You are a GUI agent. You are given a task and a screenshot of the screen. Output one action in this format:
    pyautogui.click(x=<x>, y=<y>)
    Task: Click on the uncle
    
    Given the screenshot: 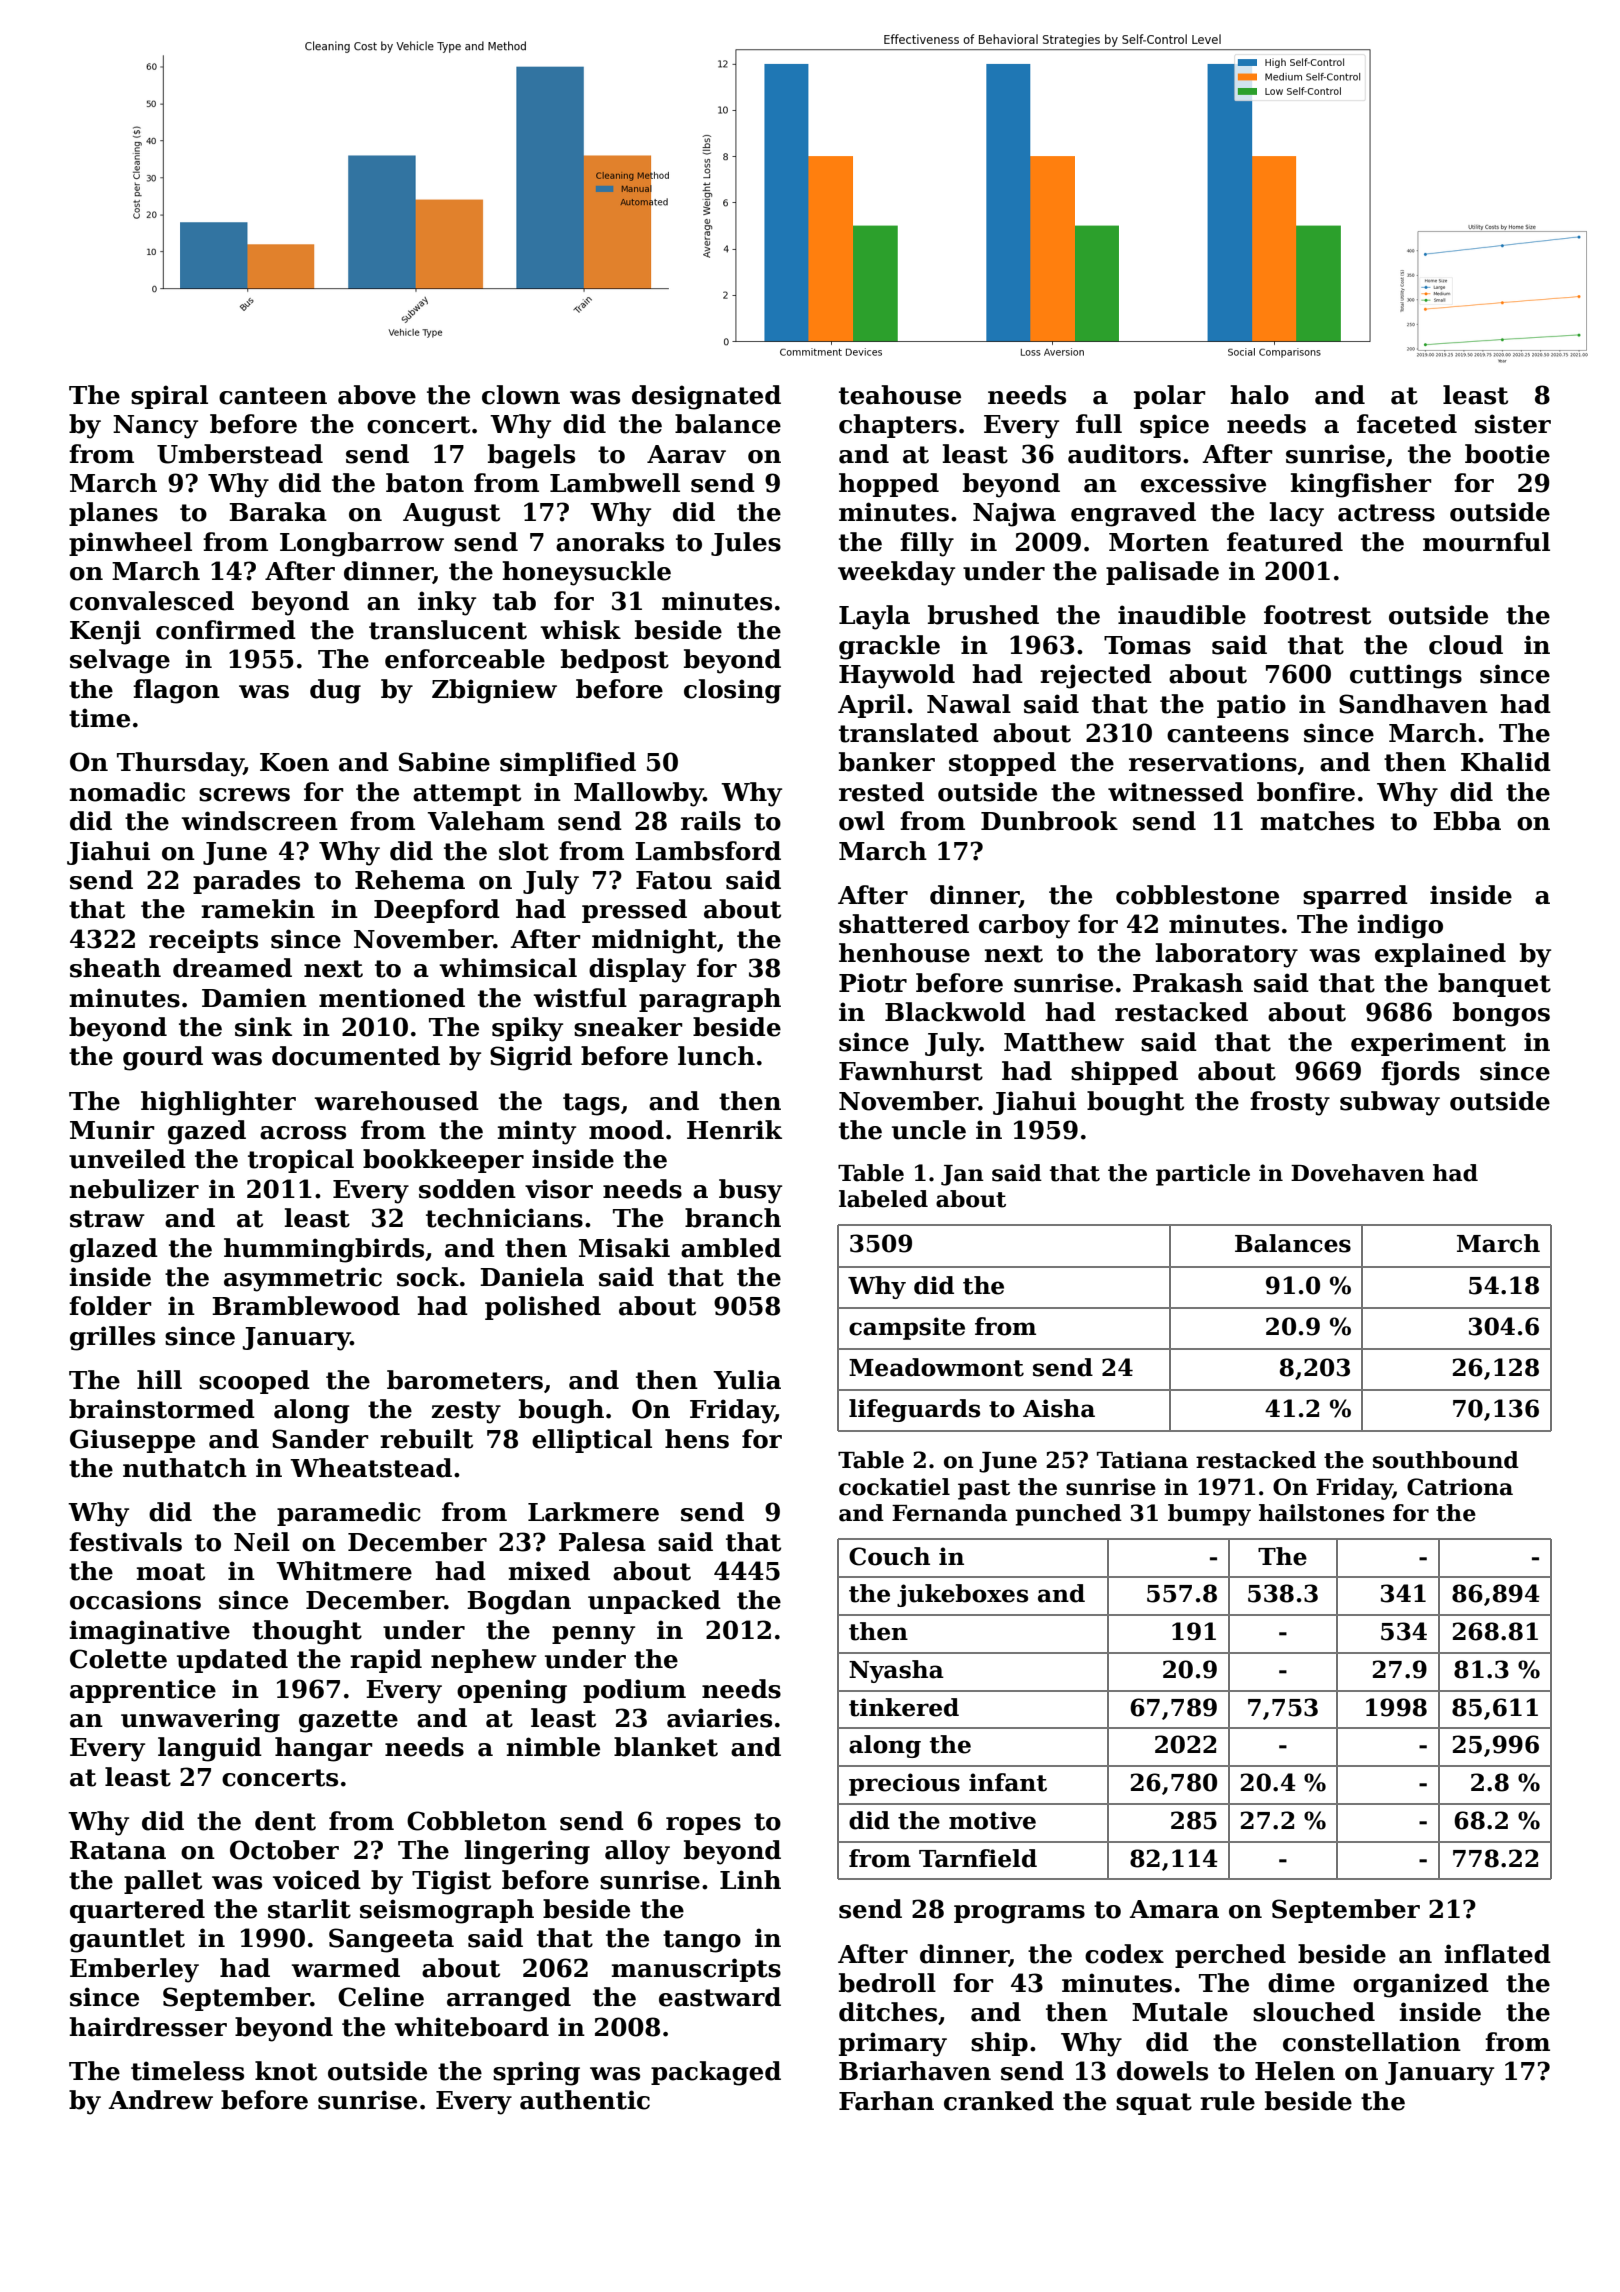 What is the action you would take?
    pyautogui.click(x=929, y=1130)
